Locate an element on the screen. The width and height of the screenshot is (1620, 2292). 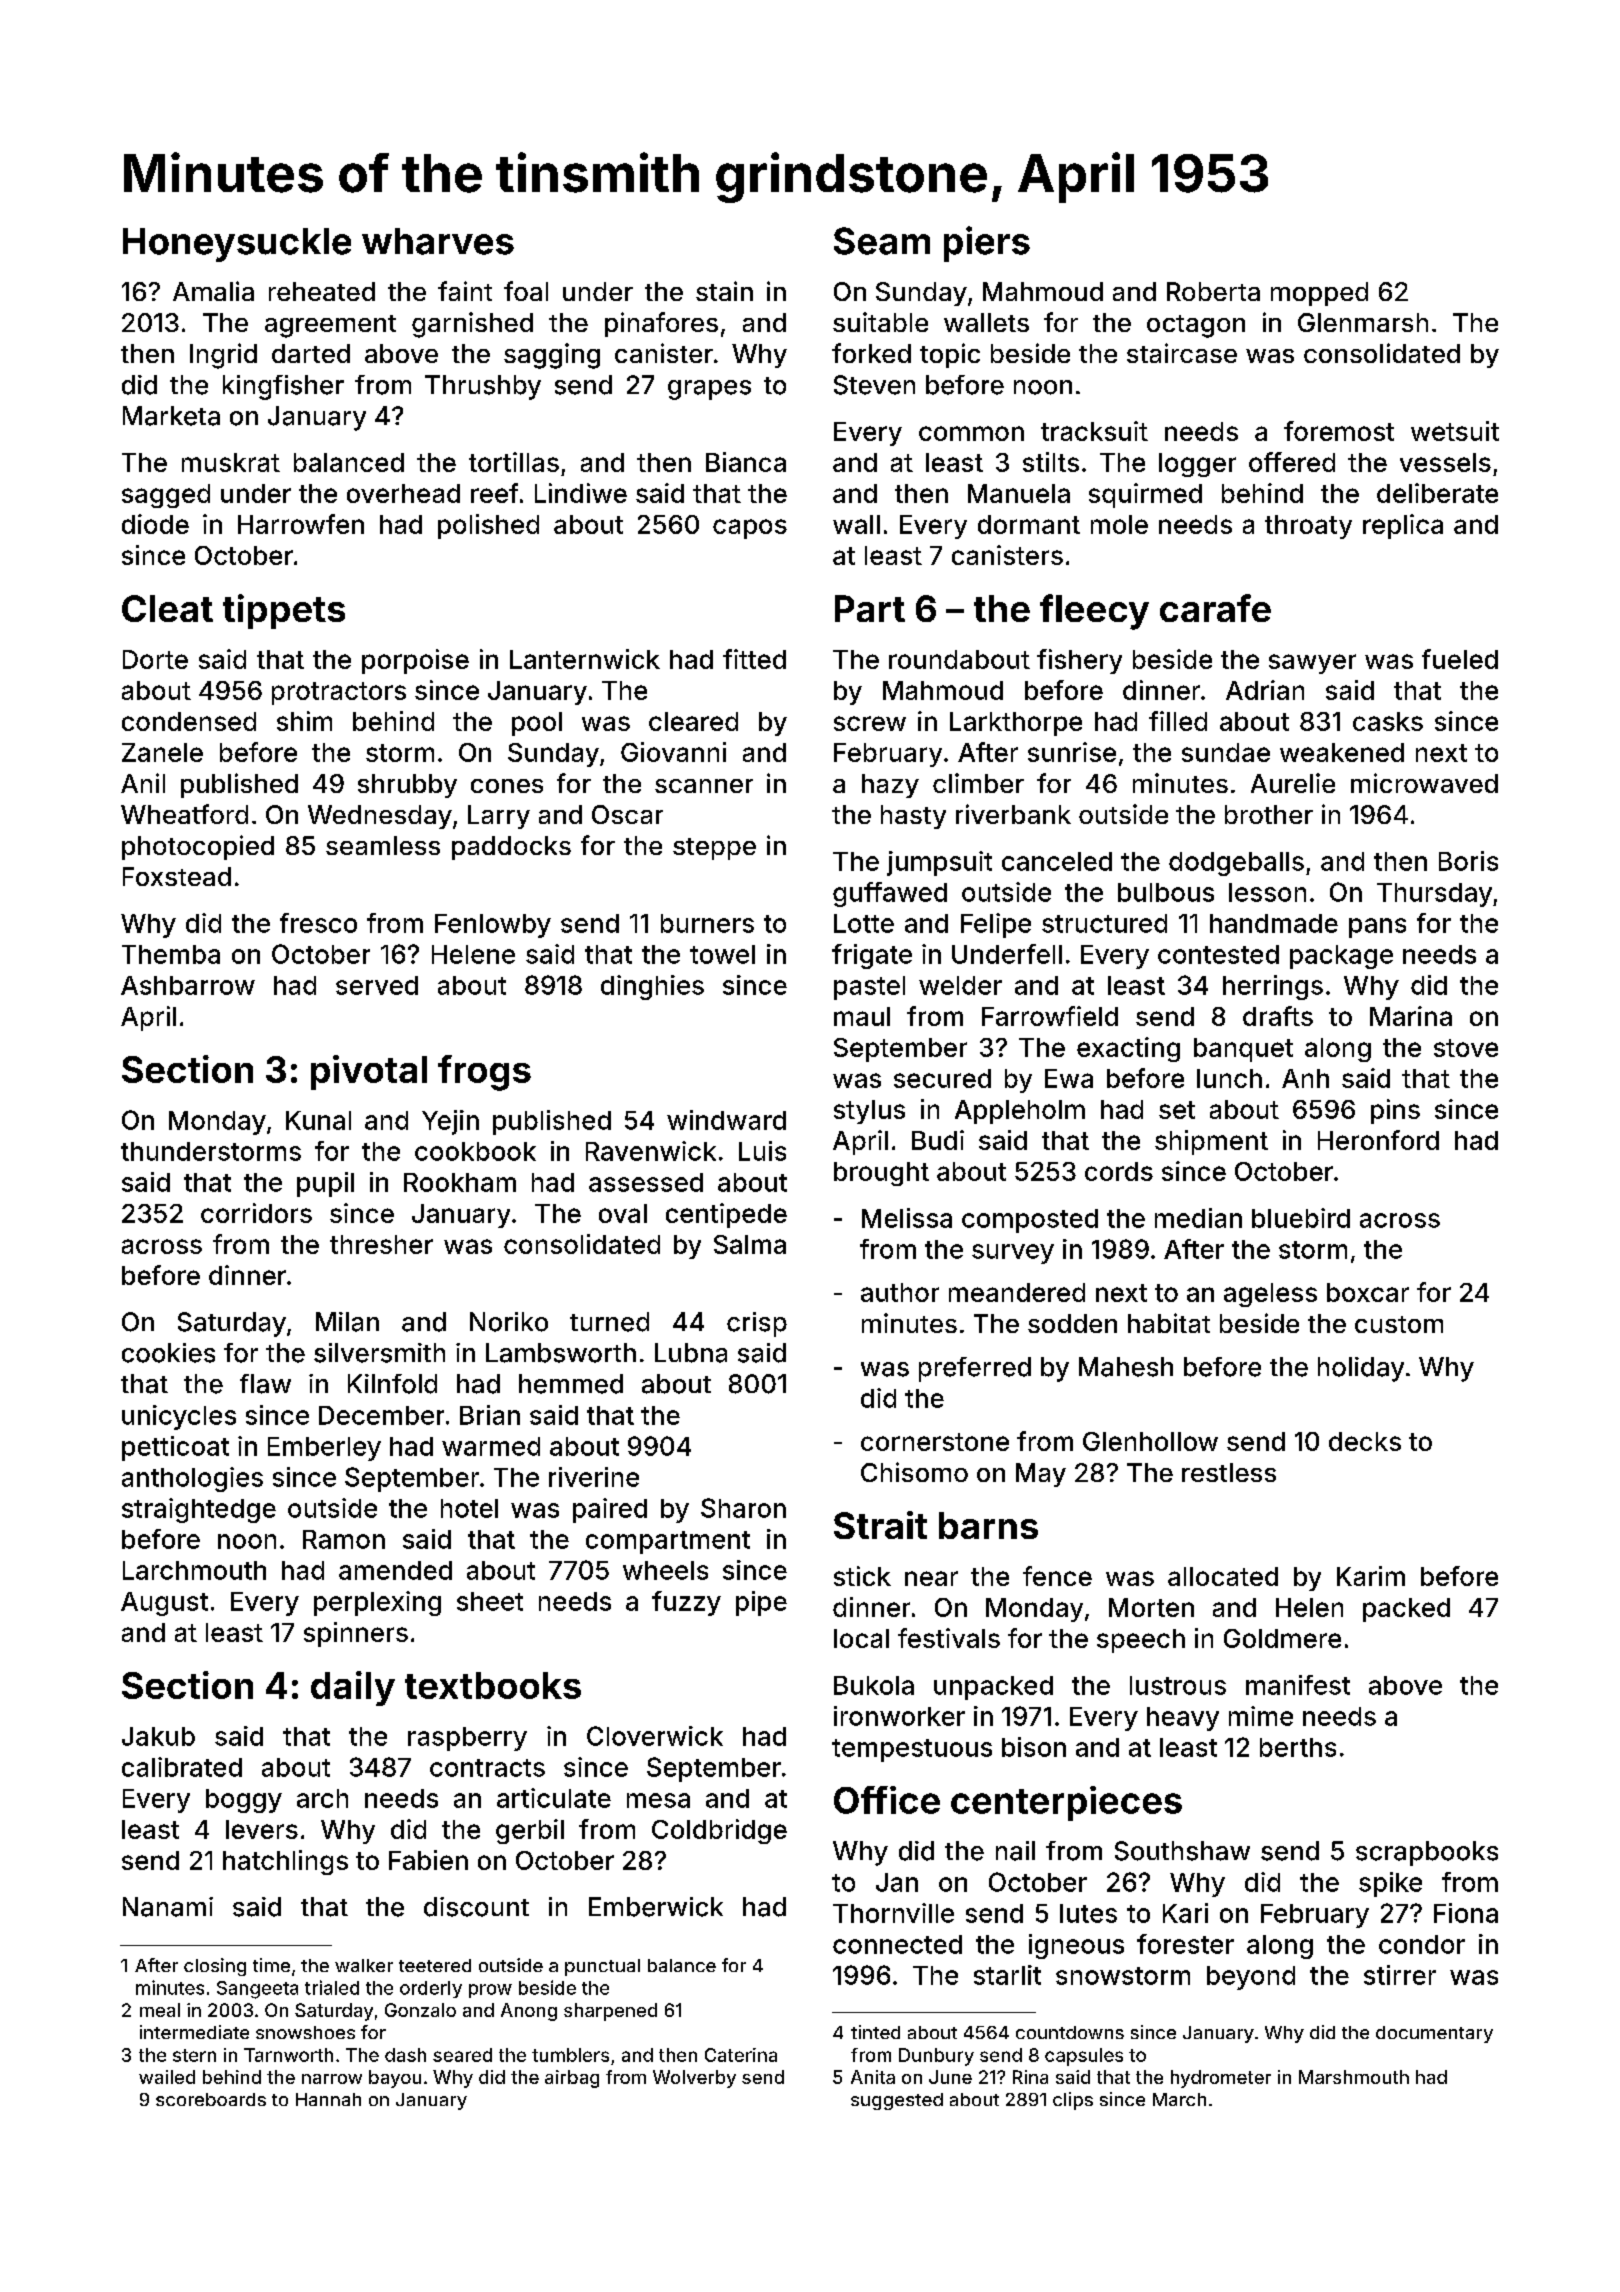
burners is located at coordinates (707, 923).
